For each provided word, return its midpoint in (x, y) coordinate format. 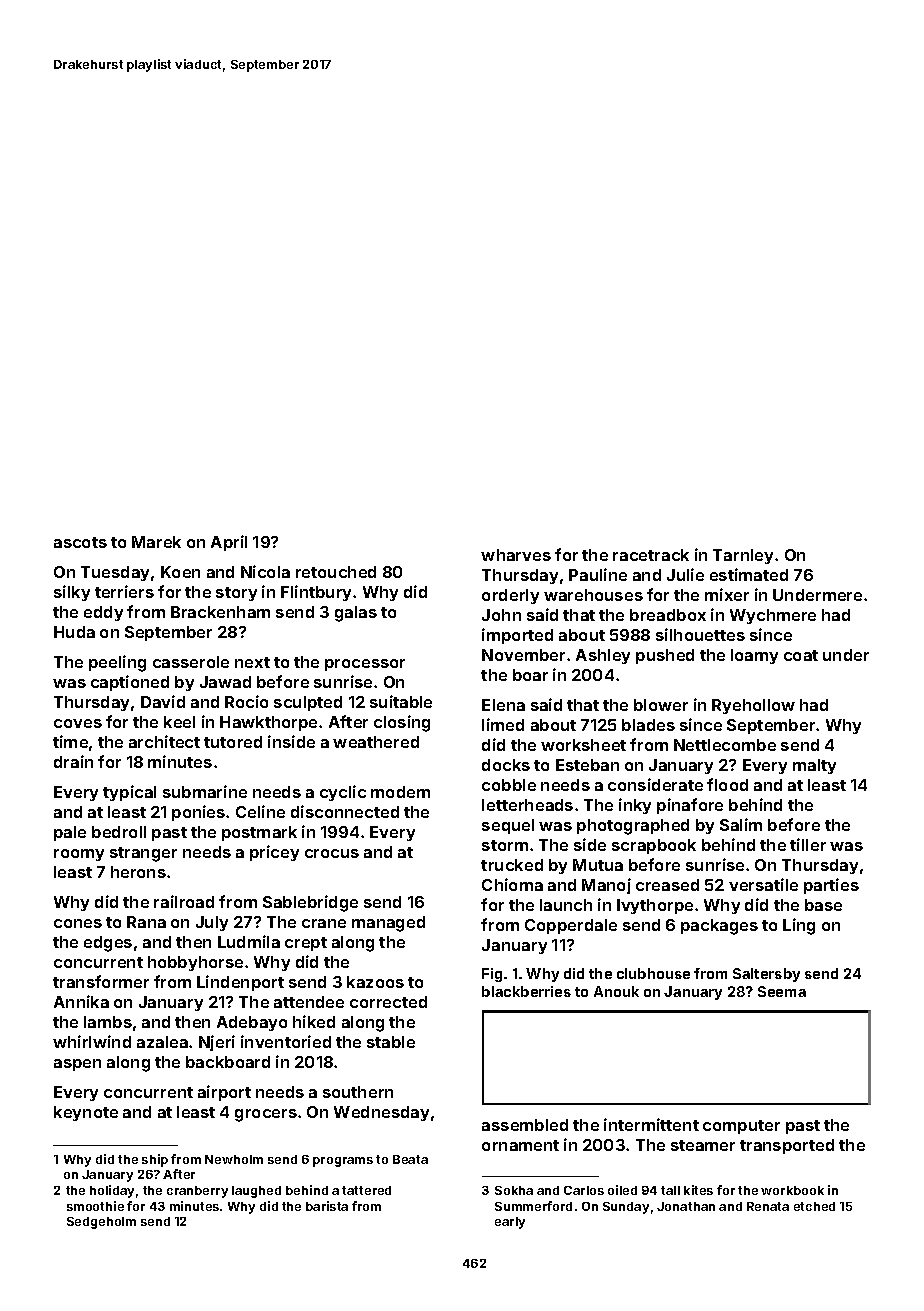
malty (814, 766)
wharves (516, 555)
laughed (256, 1192)
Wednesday (381, 1113)
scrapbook (654, 846)
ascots (80, 542)
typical (129, 793)
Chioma (512, 884)
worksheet (583, 745)
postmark (259, 833)
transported (787, 1146)
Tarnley (743, 556)
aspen (77, 1065)
